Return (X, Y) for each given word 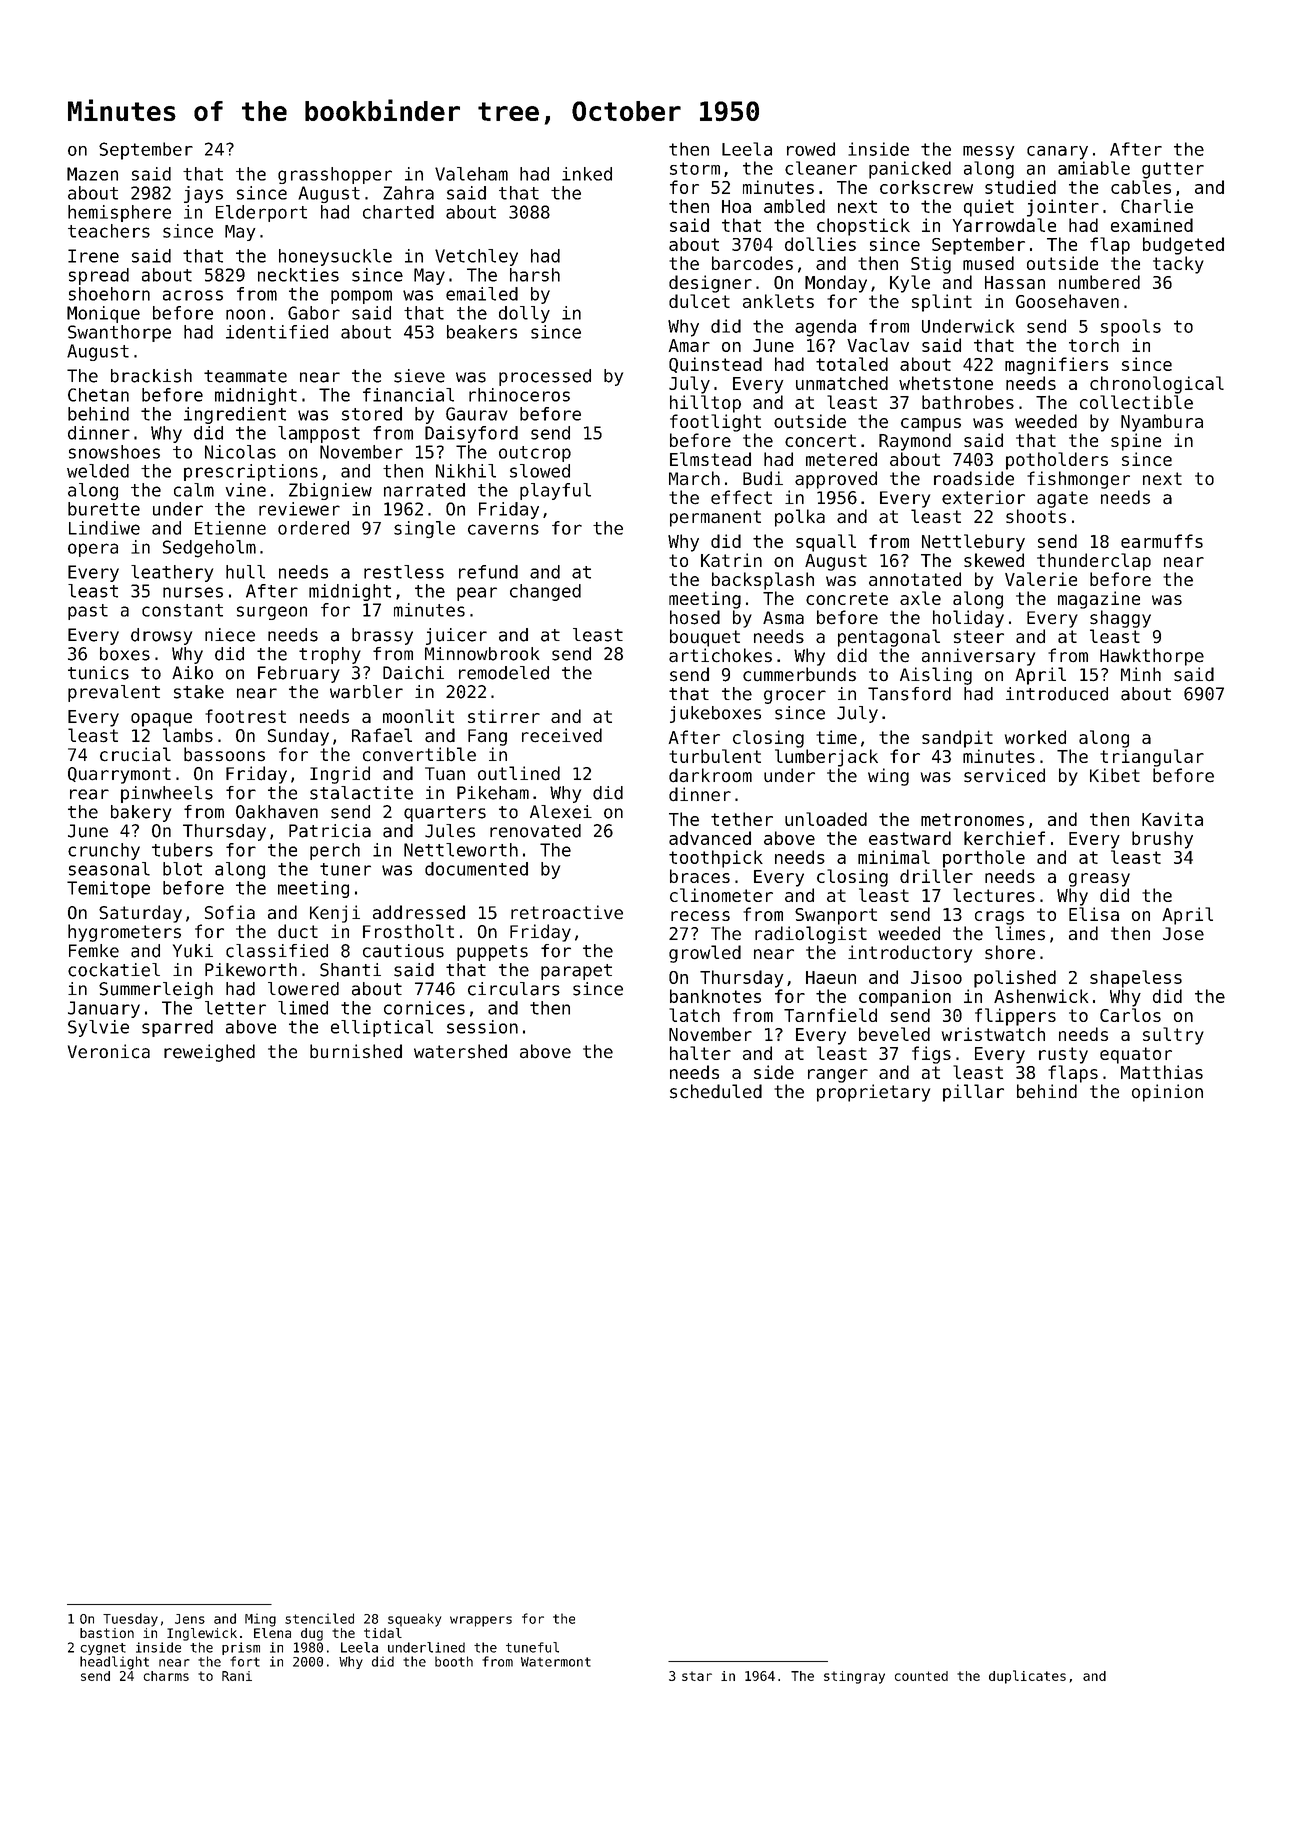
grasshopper (335, 175)
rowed (811, 149)
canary (1057, 153)
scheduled (716, 1091)
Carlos (1130, 1015)
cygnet (103, 1649)
